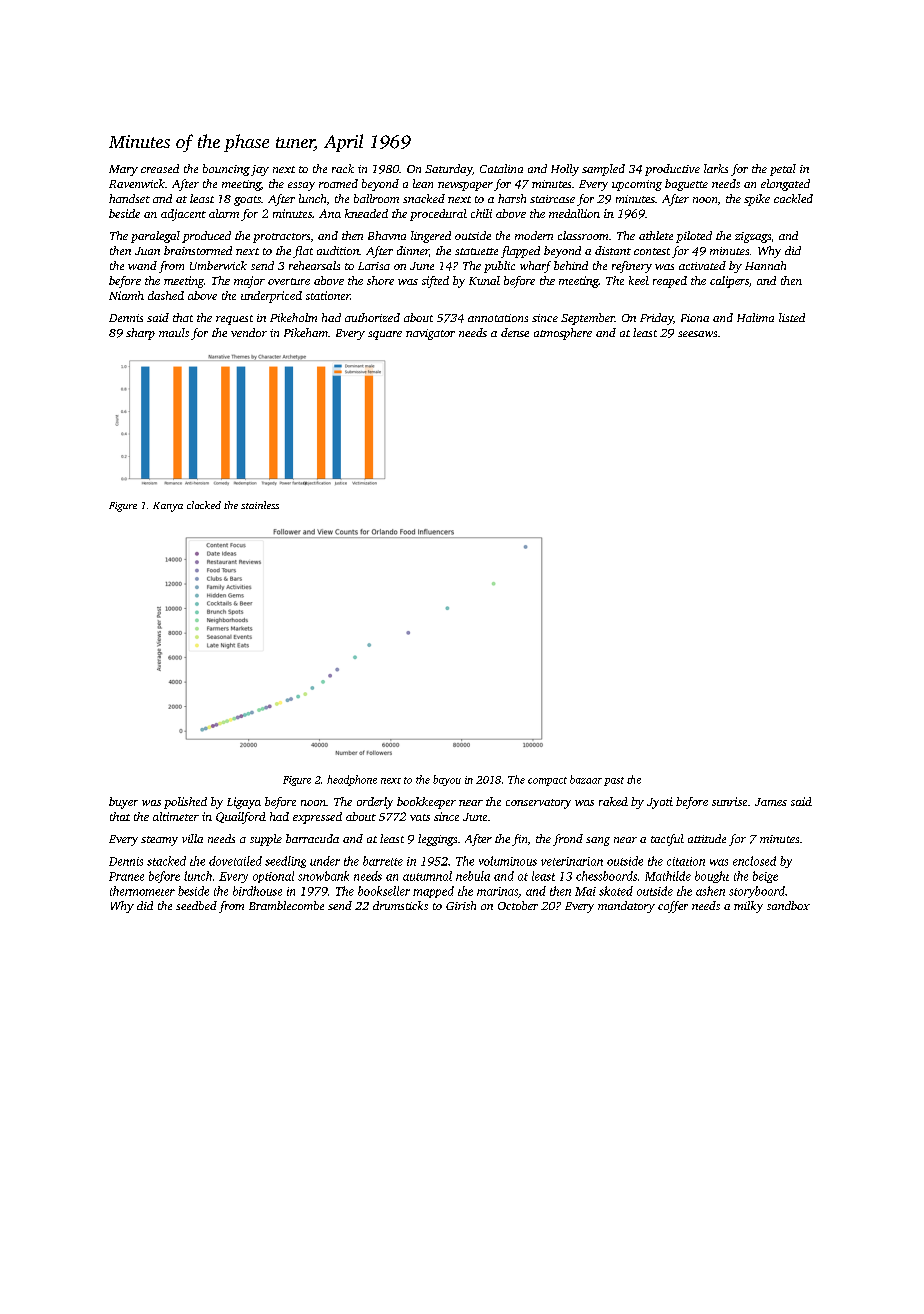 The width and height of the screenshot is (924, 1314). I want to click on mandatory, so click(626, 907).
